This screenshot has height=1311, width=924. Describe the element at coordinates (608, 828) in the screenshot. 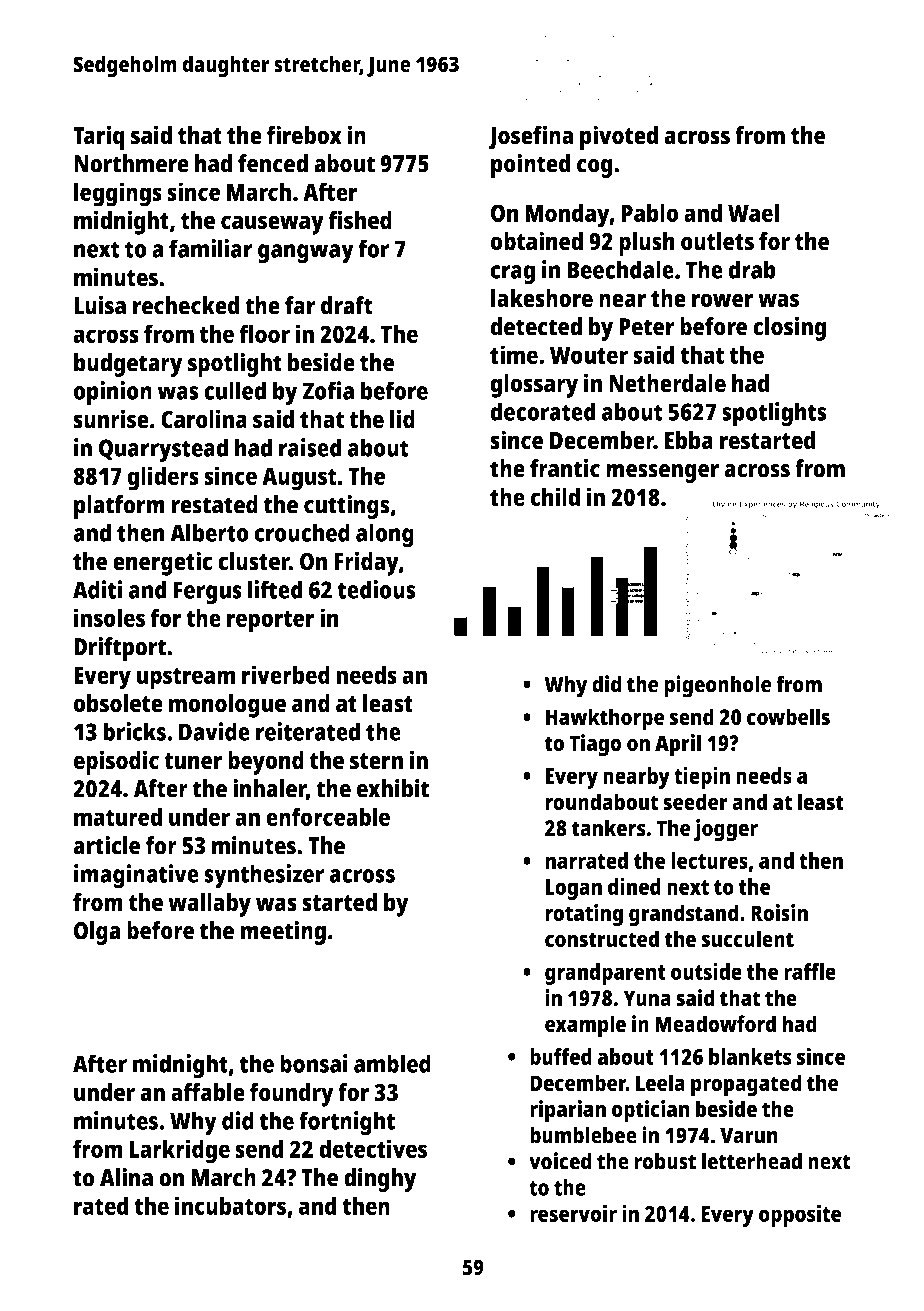

I see `tankers` at that location.
